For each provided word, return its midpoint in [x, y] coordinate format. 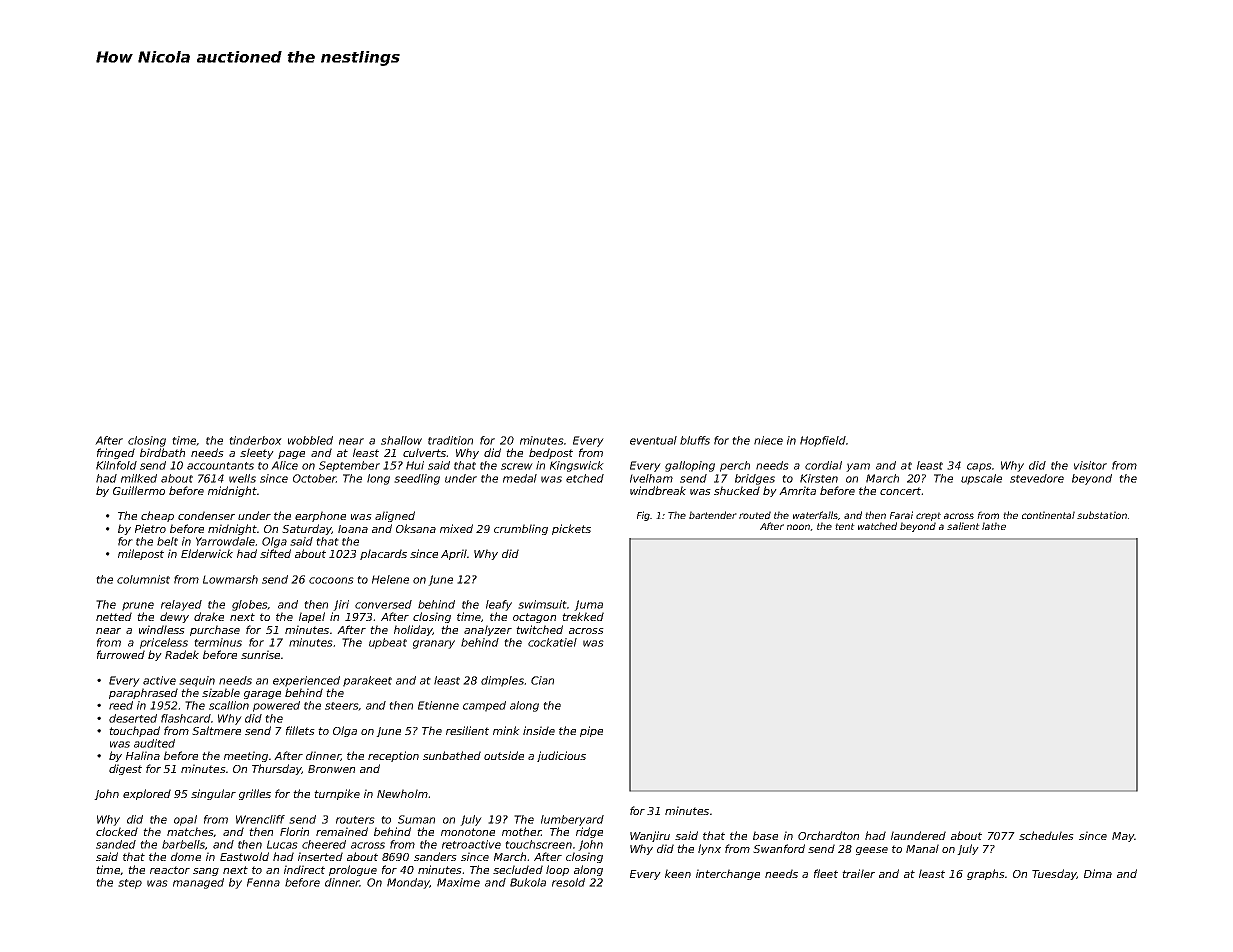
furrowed [121, 654]
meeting [246, 756]
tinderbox [255, 440]
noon [798, 527]
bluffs [695, 440]
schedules [1046, 835]
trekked [583, 616]
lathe [994, 526]
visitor [1090, 465]
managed [198, 883]
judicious [561, 756]
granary [434, 644]
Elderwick [207, 553]
